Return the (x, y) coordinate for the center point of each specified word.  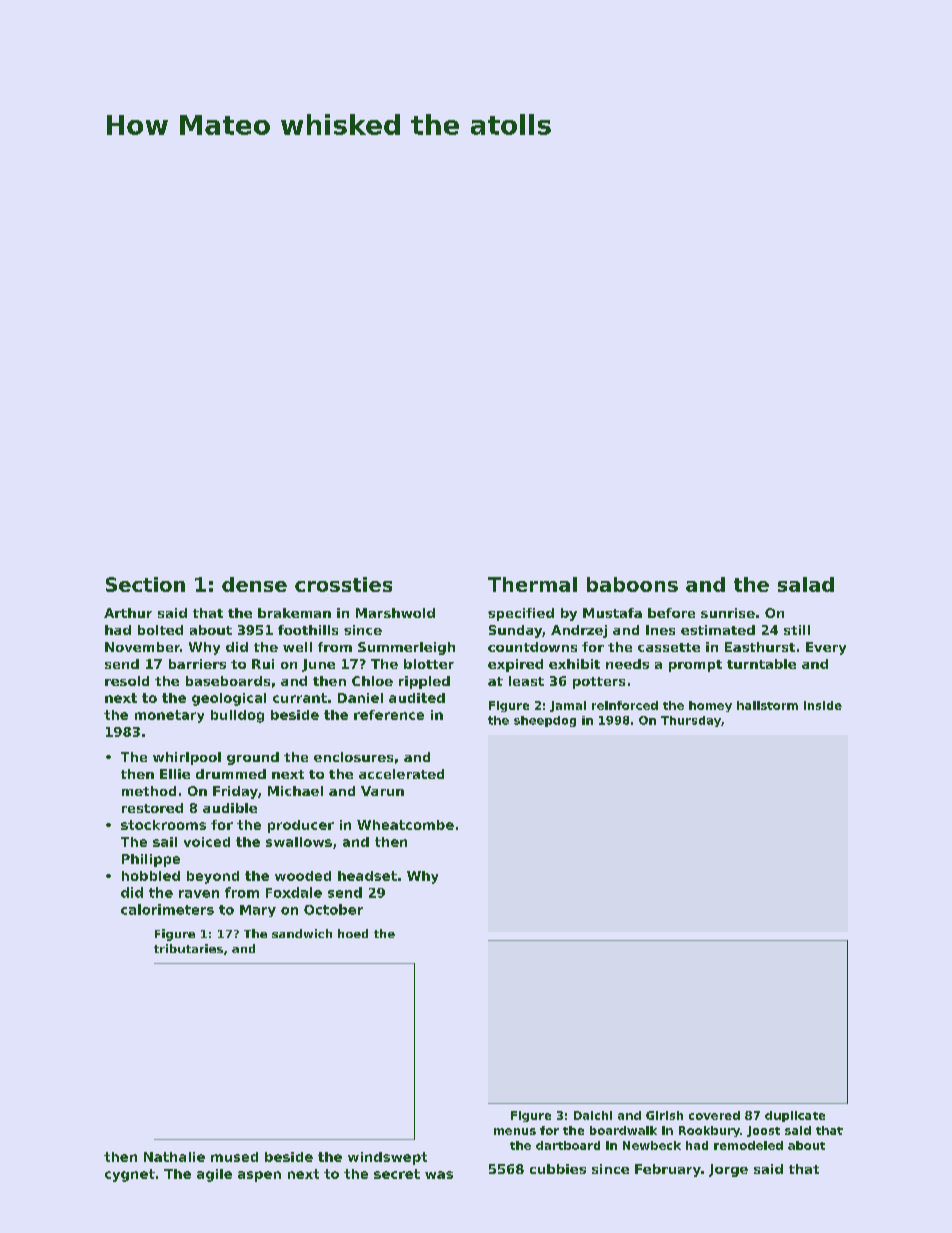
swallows (299, 842)
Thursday (691, 721)
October (333, 909)
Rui (263, 664)
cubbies (558, 1169)
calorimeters (167, 909)
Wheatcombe (405, 825)
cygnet (130, 1175)
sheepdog (545, 721)
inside (823, 705)
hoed (353, 933)
